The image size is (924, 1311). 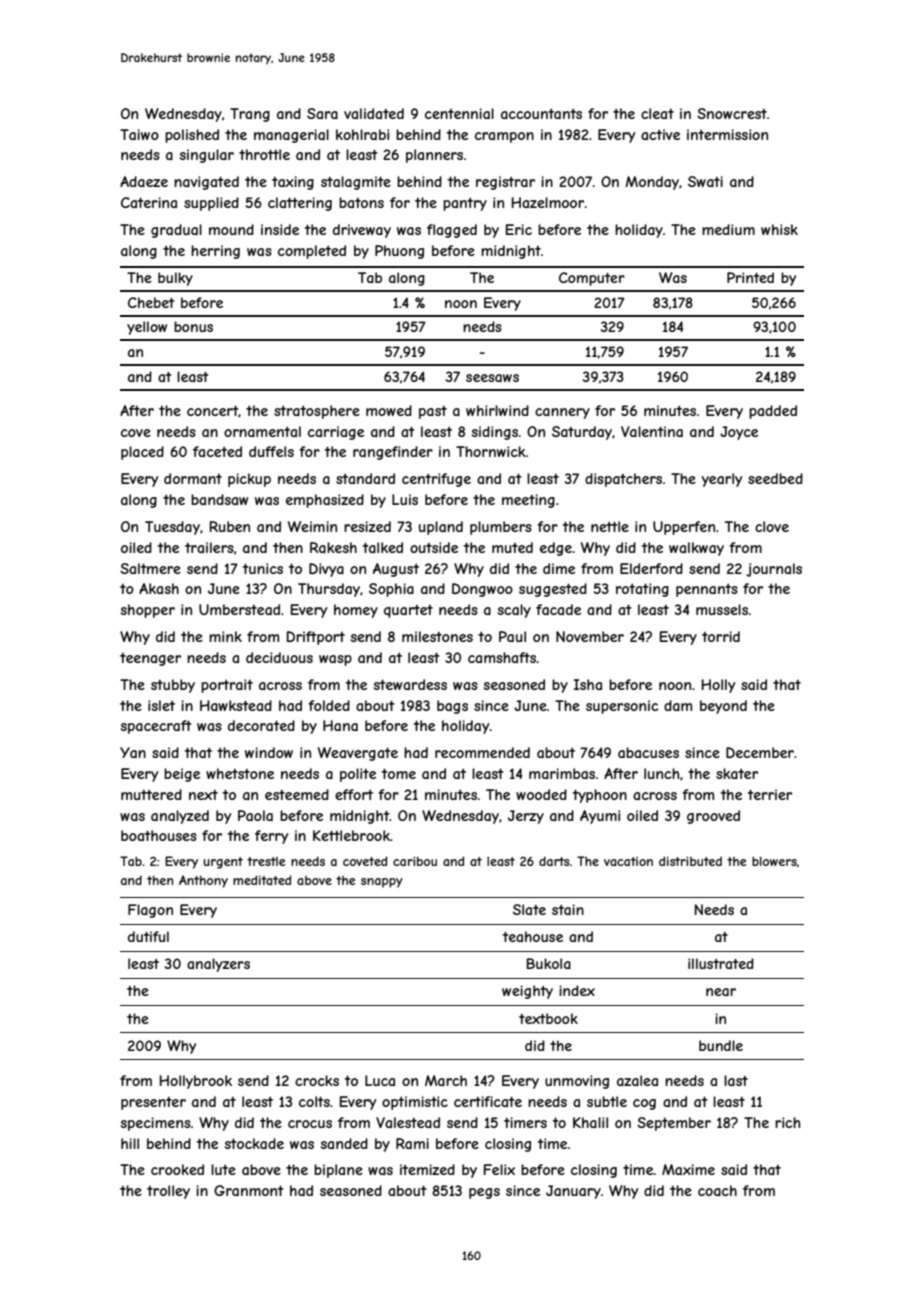 What do you see at coordinates (250, 115) in the screenshot?
I see `Trang` at bounding box center [250, 115].
